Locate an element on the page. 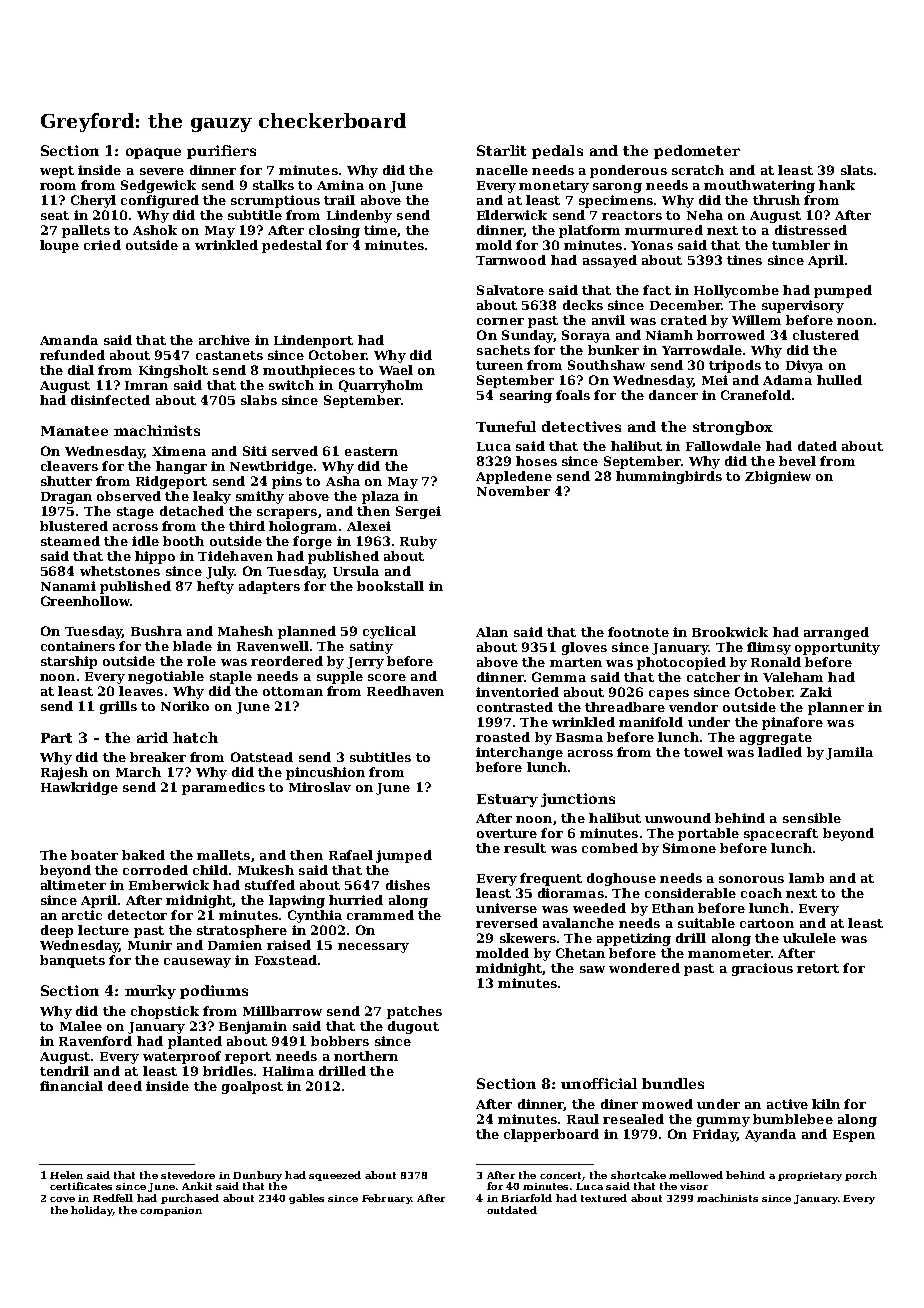 The image size is (924, 1308). Ruby is located at coordinates (418, 542).
